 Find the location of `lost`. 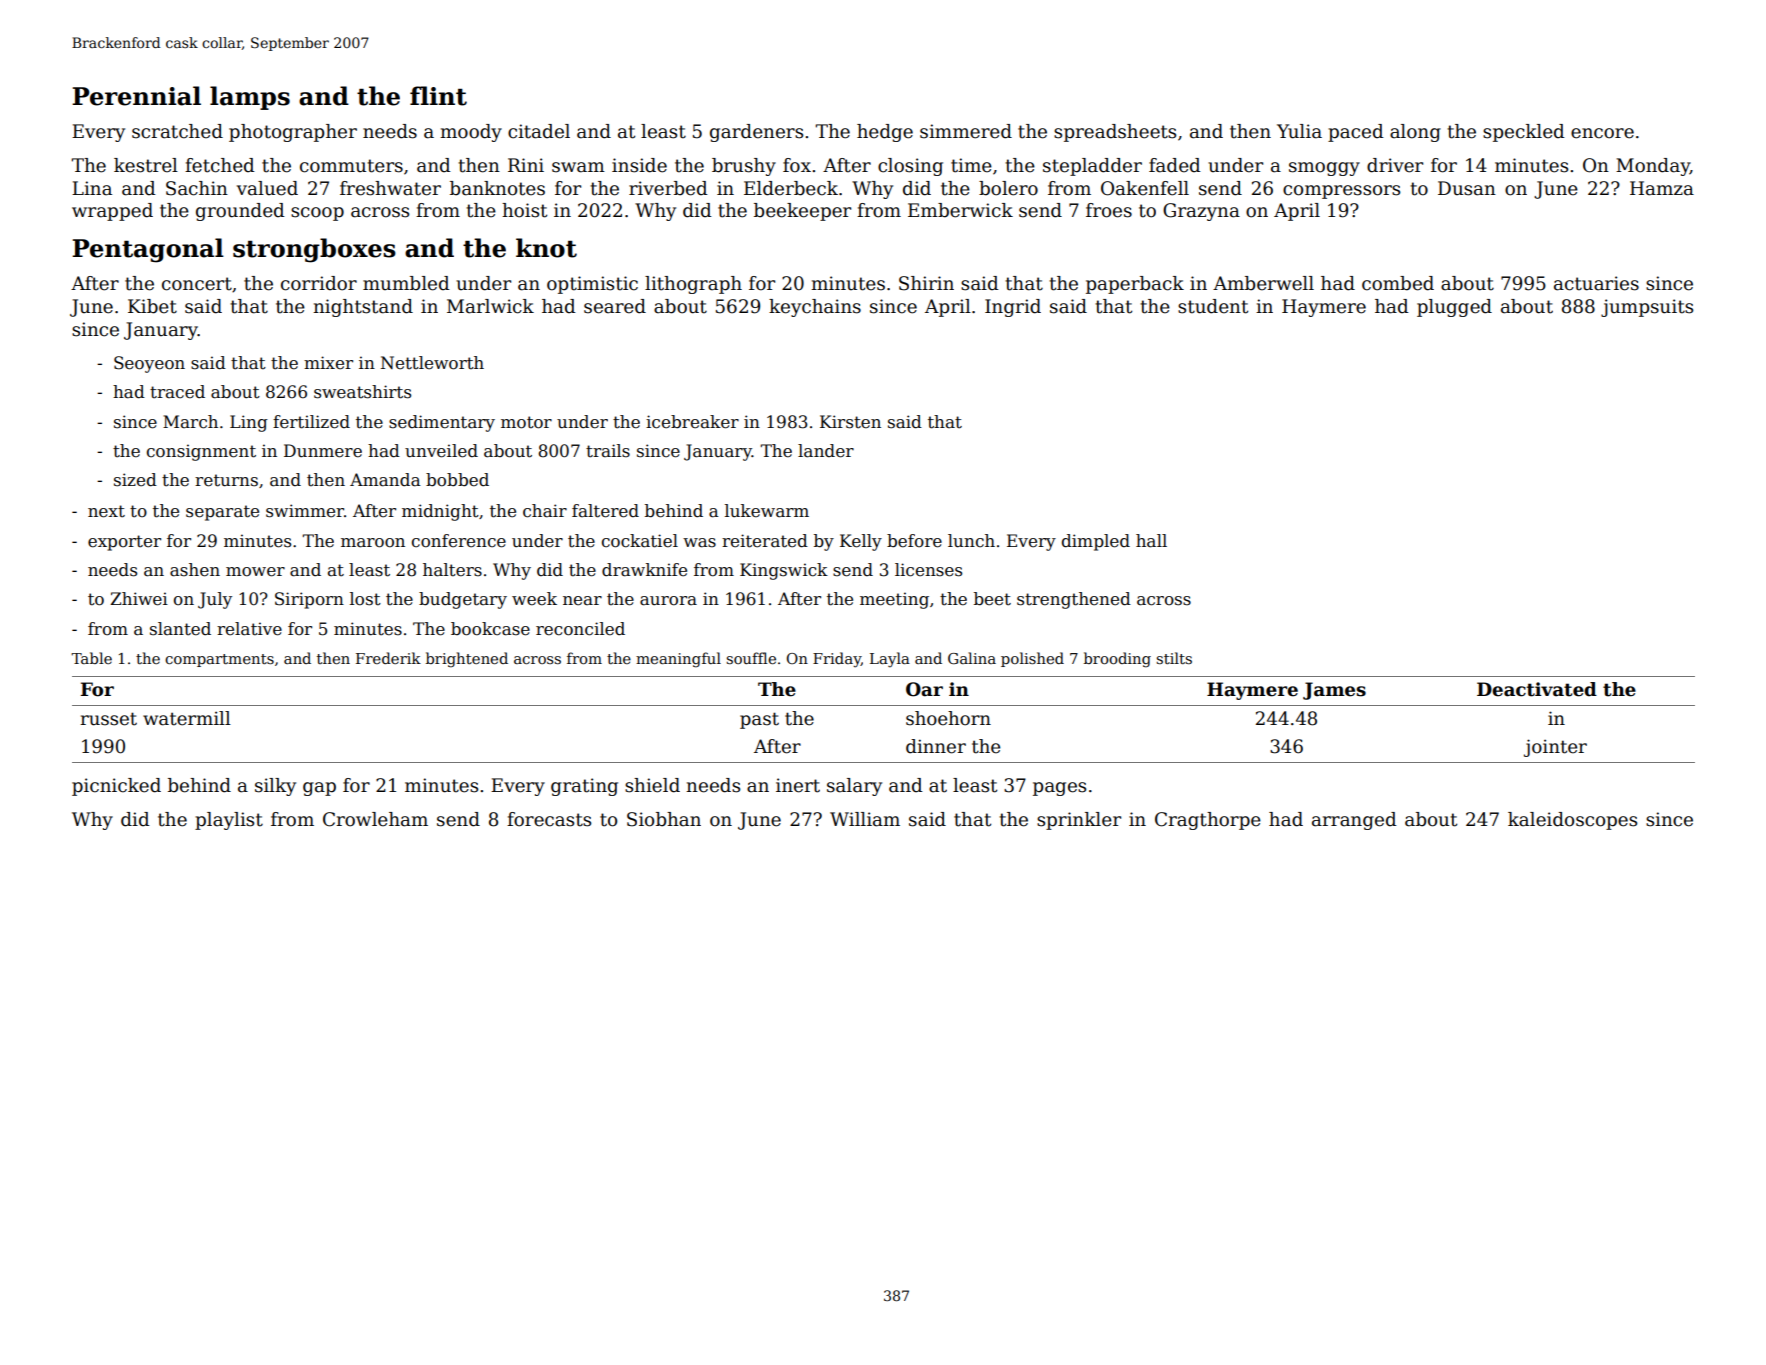

lost is located at coordinates (365, 599).
